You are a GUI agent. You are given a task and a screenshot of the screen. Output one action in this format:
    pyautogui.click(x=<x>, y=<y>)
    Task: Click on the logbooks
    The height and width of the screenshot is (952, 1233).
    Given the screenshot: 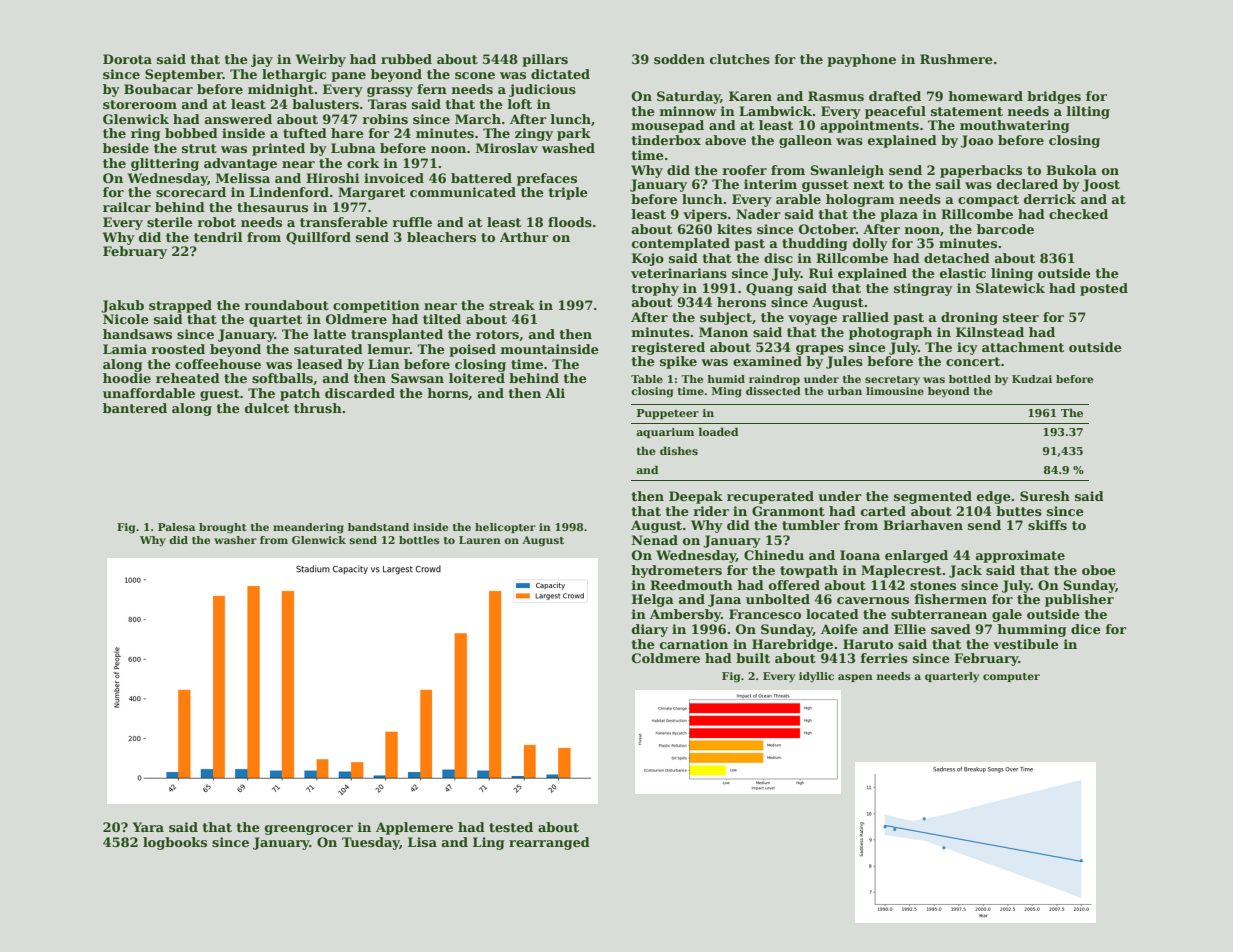 What is the action you would take?
    pyautogui.click(x=175, y=843)
